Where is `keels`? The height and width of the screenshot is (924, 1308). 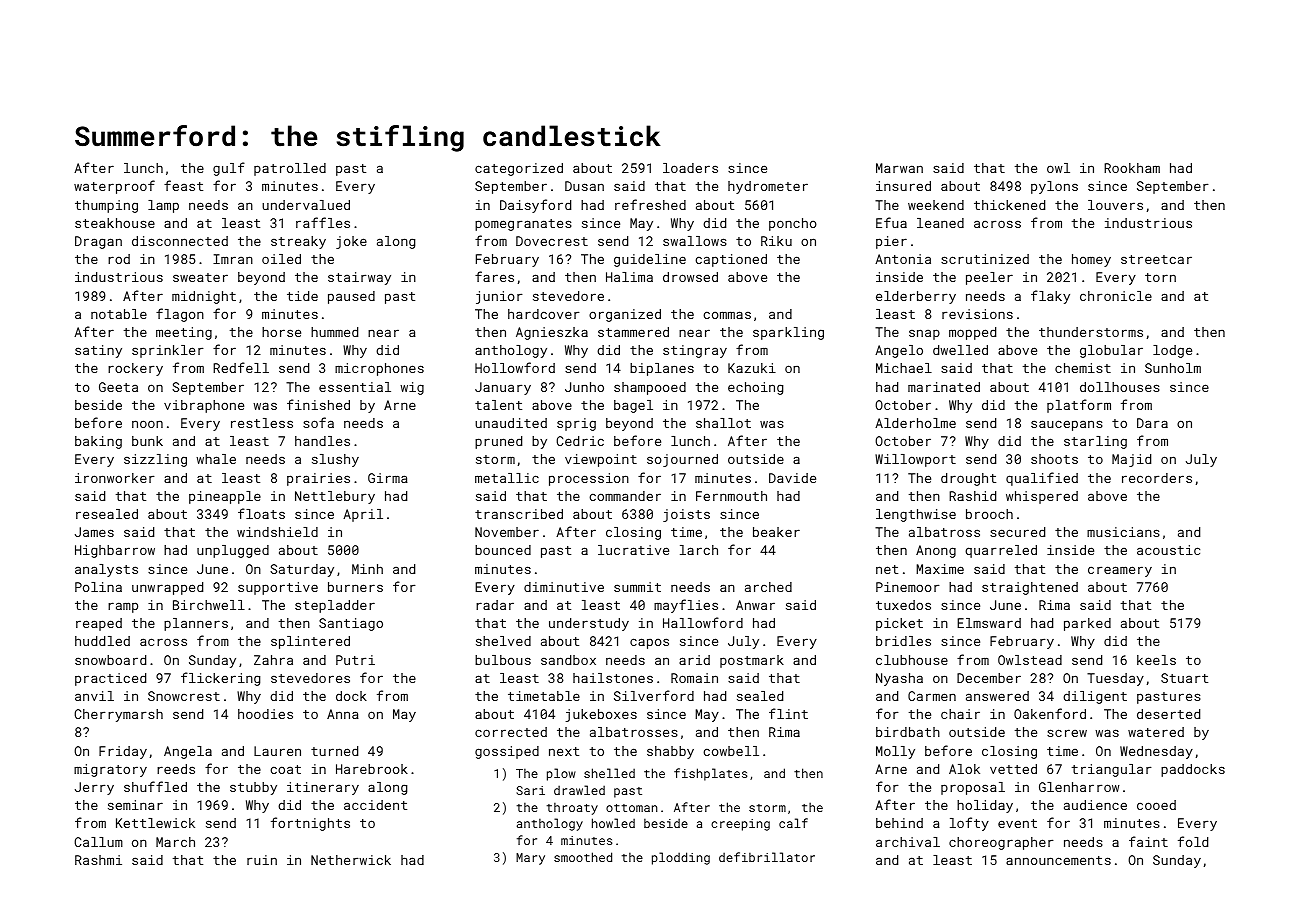
keels is located at coordinates (1156, 660).
